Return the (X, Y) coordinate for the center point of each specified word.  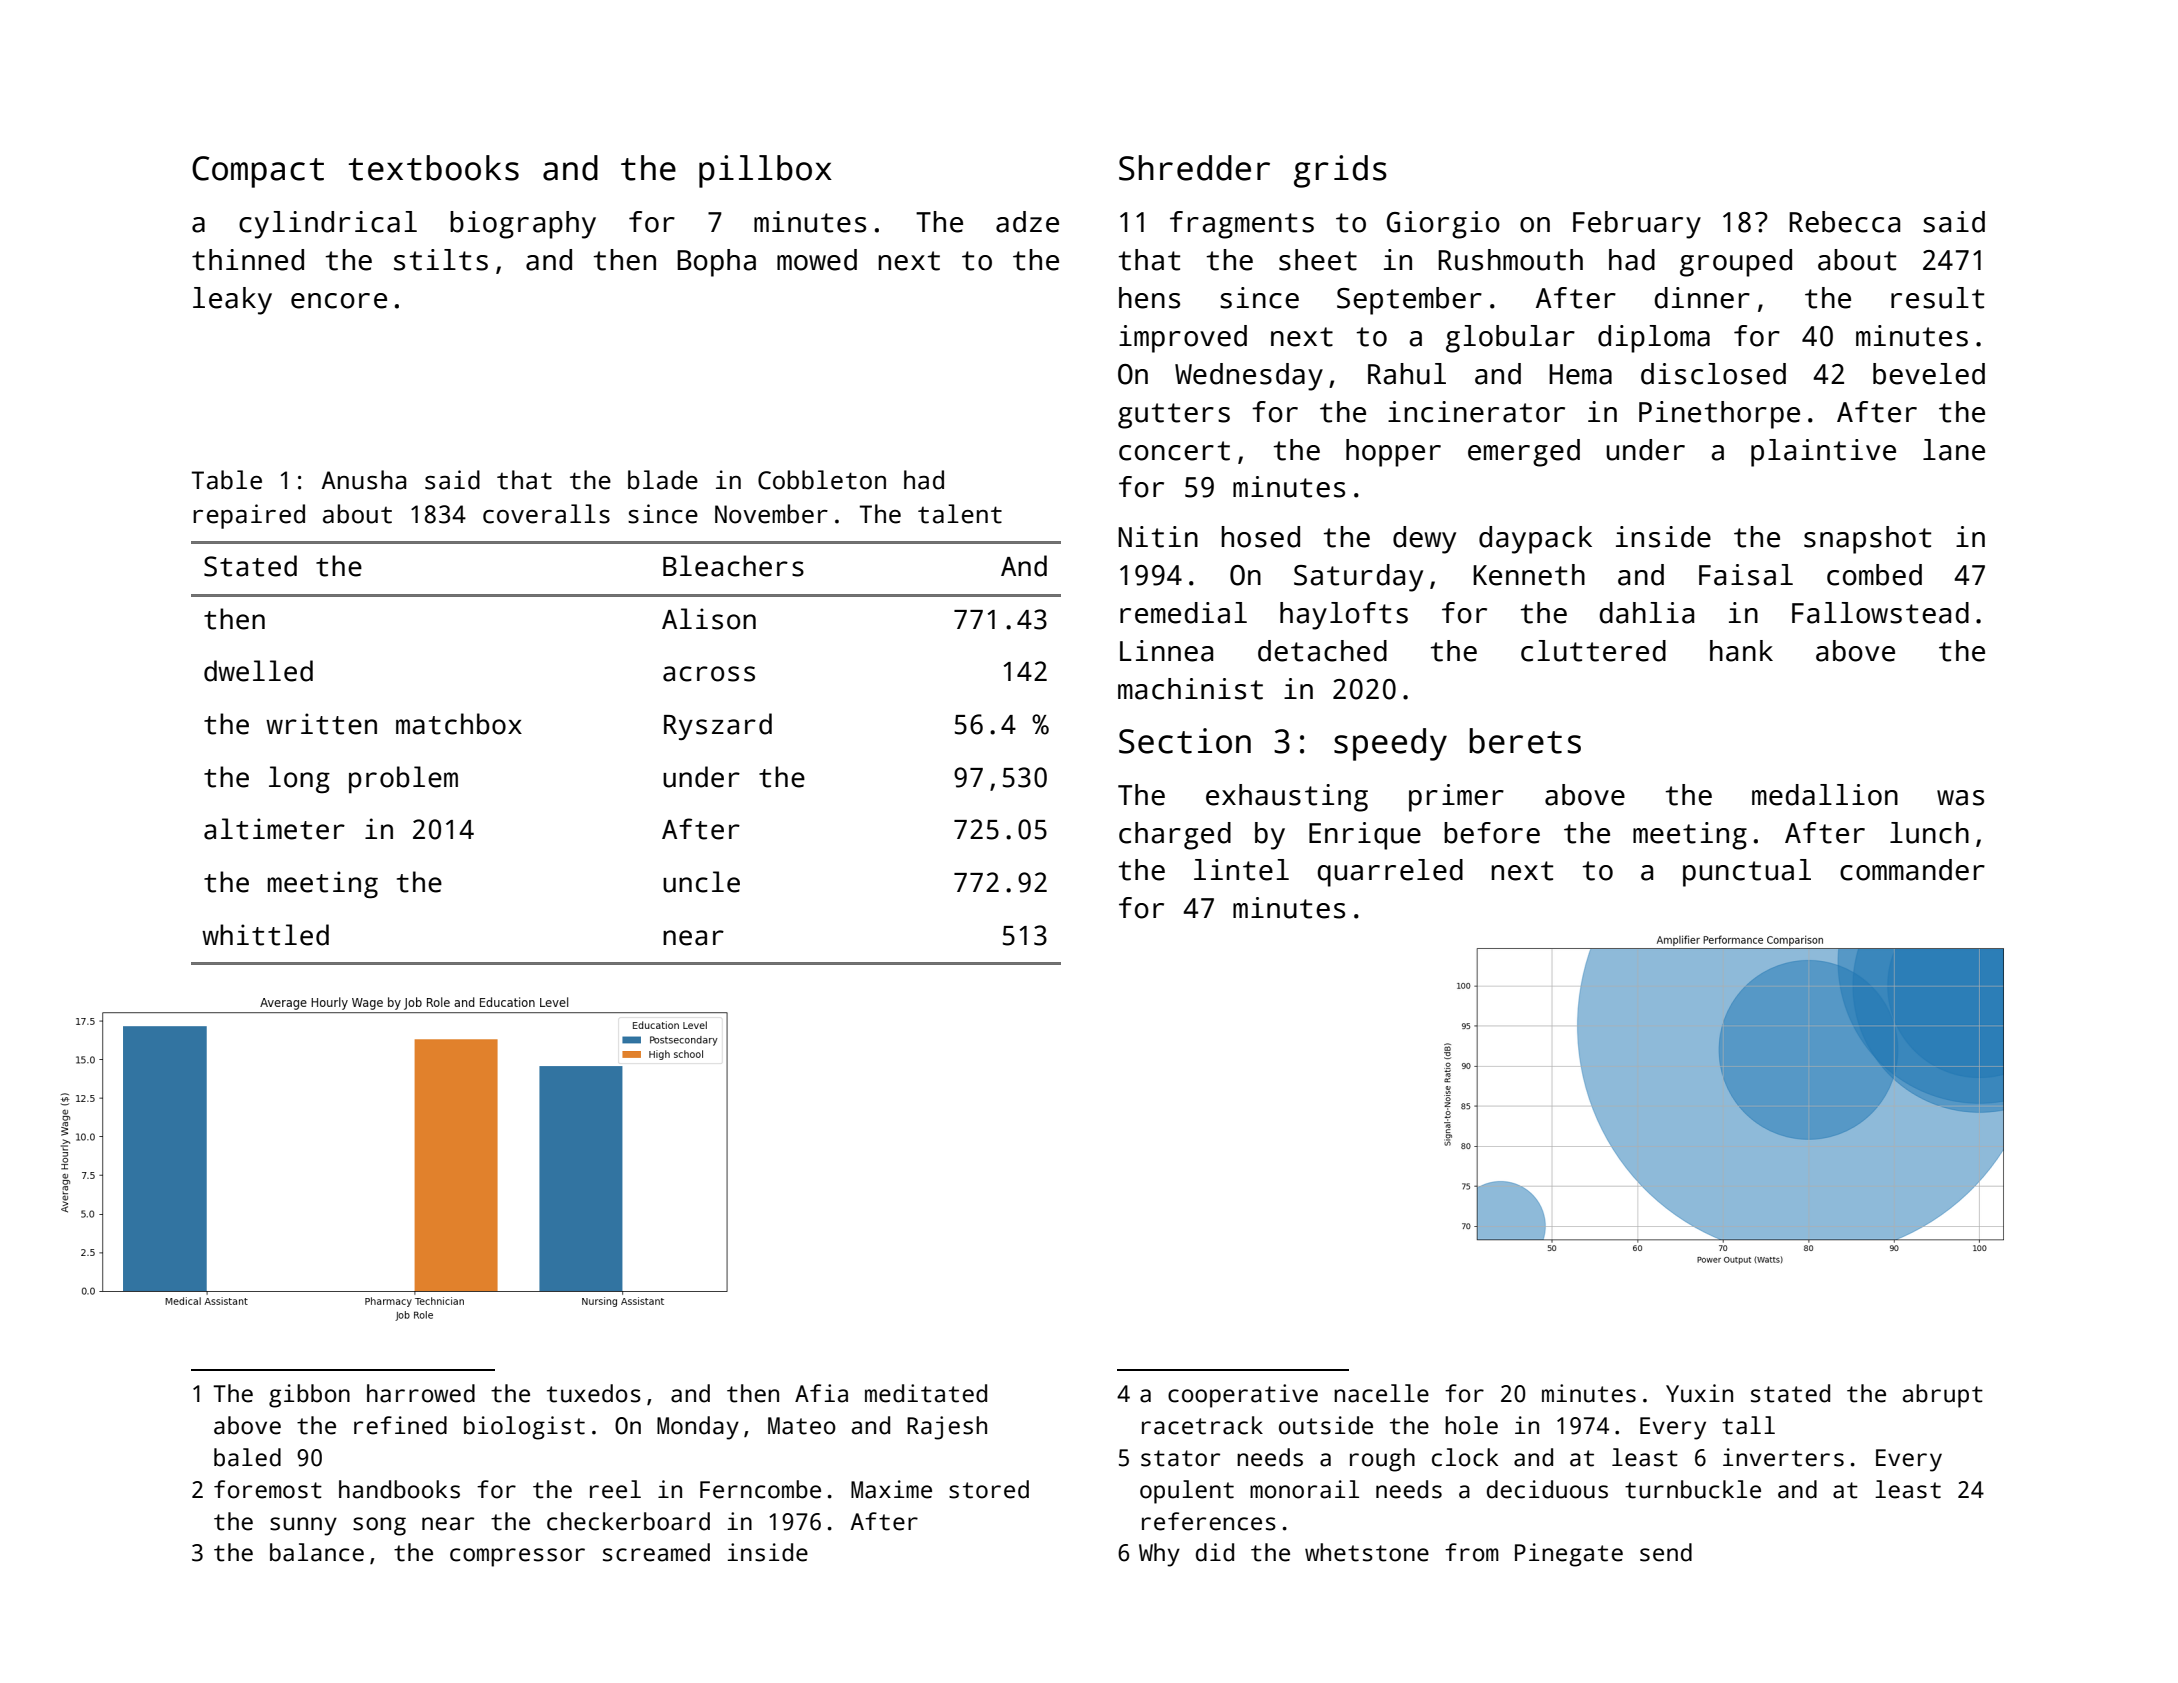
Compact (258, 172)
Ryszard (718, 726)
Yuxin (1699, 1393)
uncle (701, 882)
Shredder (1194, 168)
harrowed (421, 1393)
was (1960, 798)
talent (960, 514)
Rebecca (1844, 222)
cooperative (1243, 1396)
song (379, 1526)
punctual (1747, 873)
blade (663, 480)
